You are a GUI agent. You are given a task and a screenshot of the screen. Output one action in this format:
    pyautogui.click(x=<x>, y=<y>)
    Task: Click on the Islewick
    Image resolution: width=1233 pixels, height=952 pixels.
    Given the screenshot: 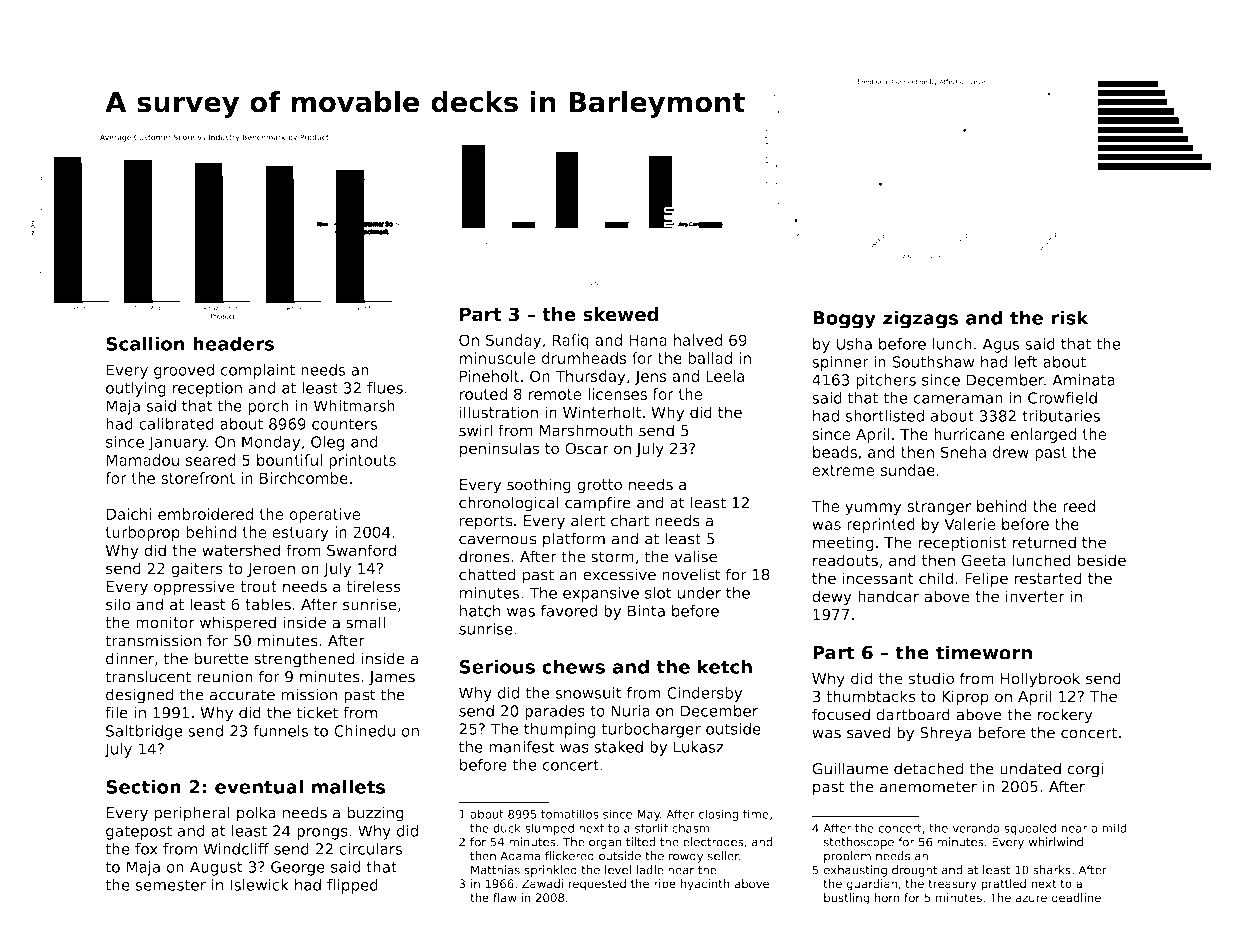 What is the action you would take?
    pyautogui.click(x=259, y=885)
